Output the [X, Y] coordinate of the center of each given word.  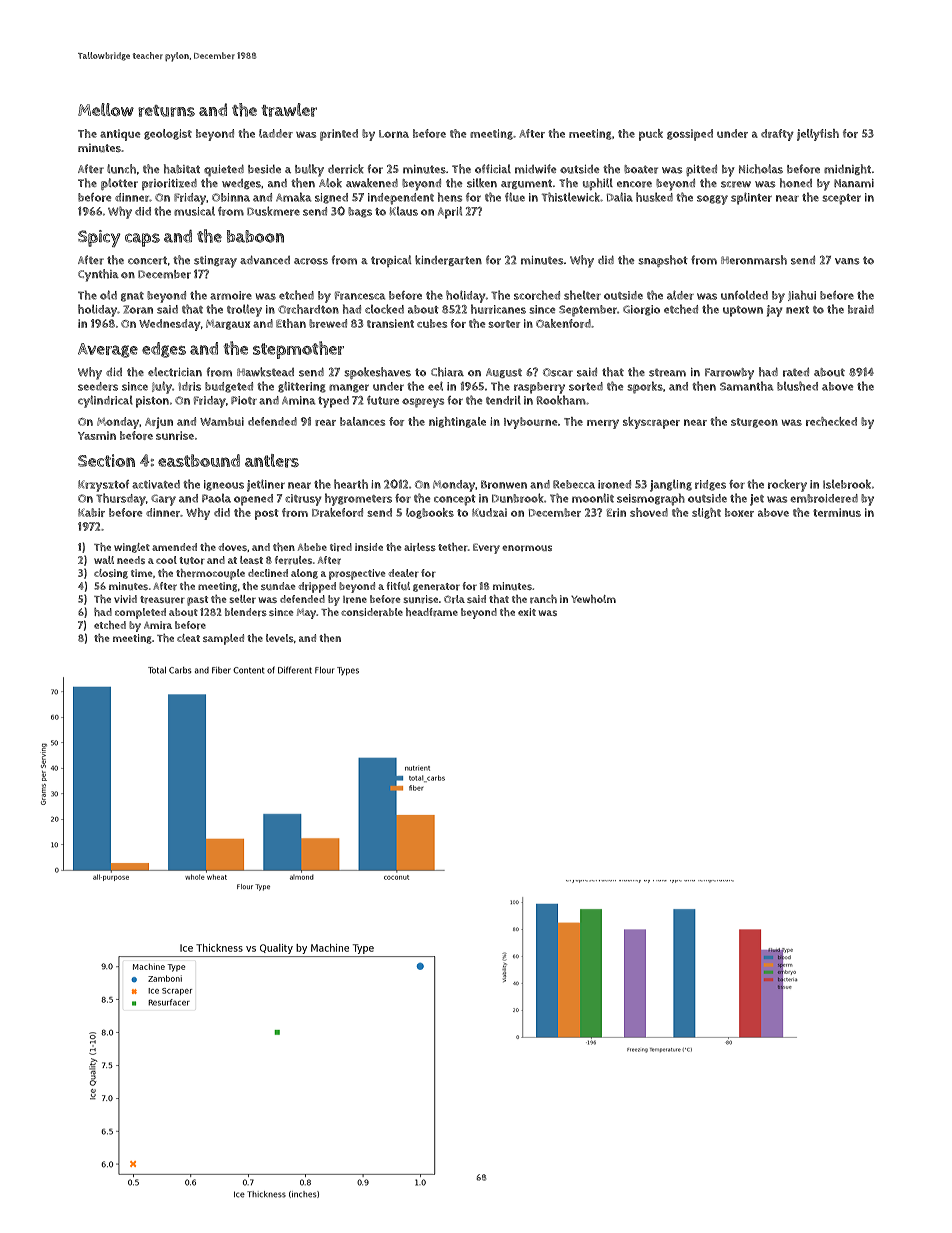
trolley [244, 310]
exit [527, 612]
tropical [391, 261]
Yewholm [593, 599]
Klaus [404, 211]
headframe [432, 612]
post [267, 514]
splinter [751, 198]
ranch [543, 599]
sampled [223, 639]
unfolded [744, 295]
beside [264, 169]
